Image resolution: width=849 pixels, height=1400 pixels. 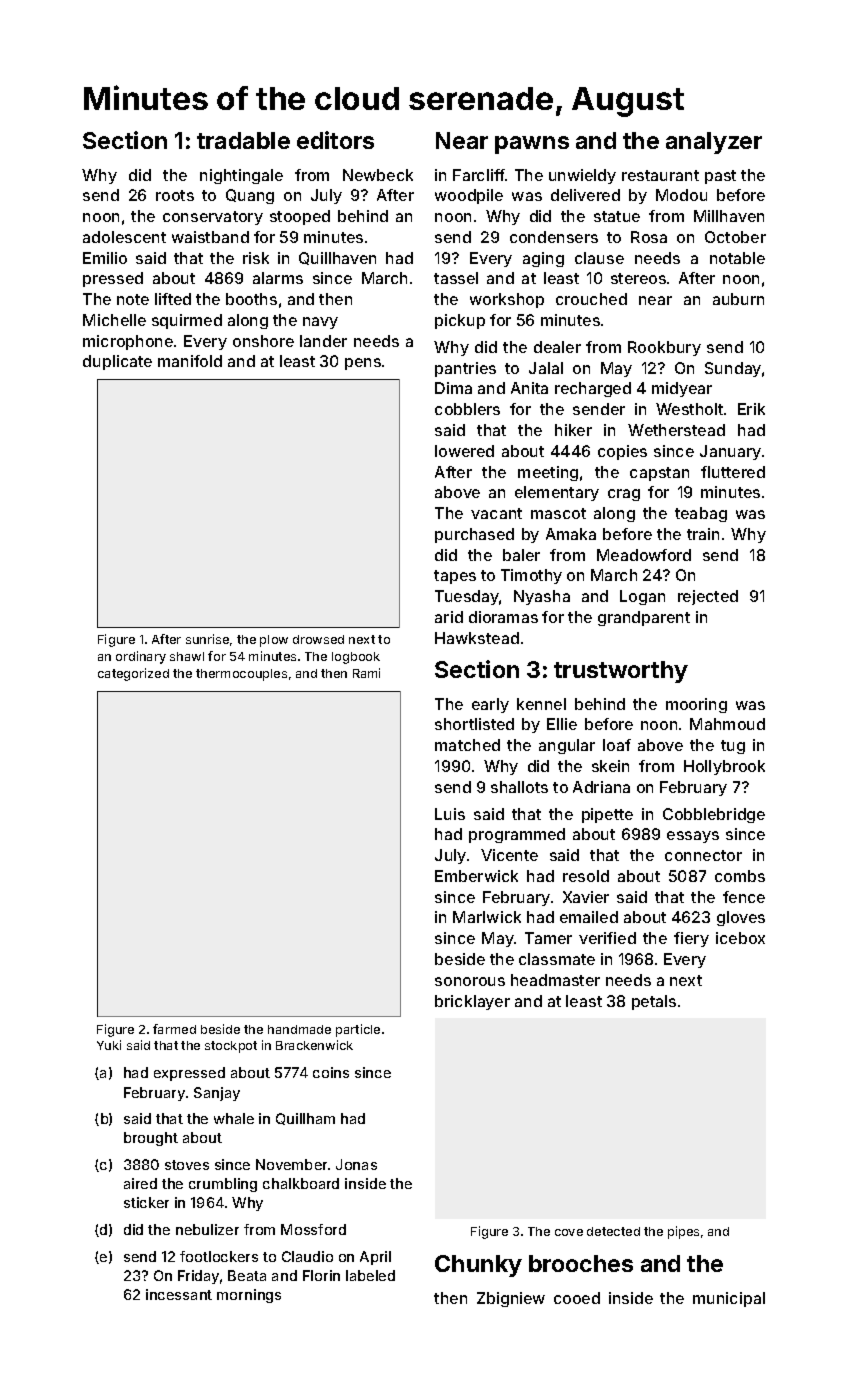 What do you see at coordinates (337, 258) in the document?
I see `Quillhaven` at bounding box center [337, 258].
